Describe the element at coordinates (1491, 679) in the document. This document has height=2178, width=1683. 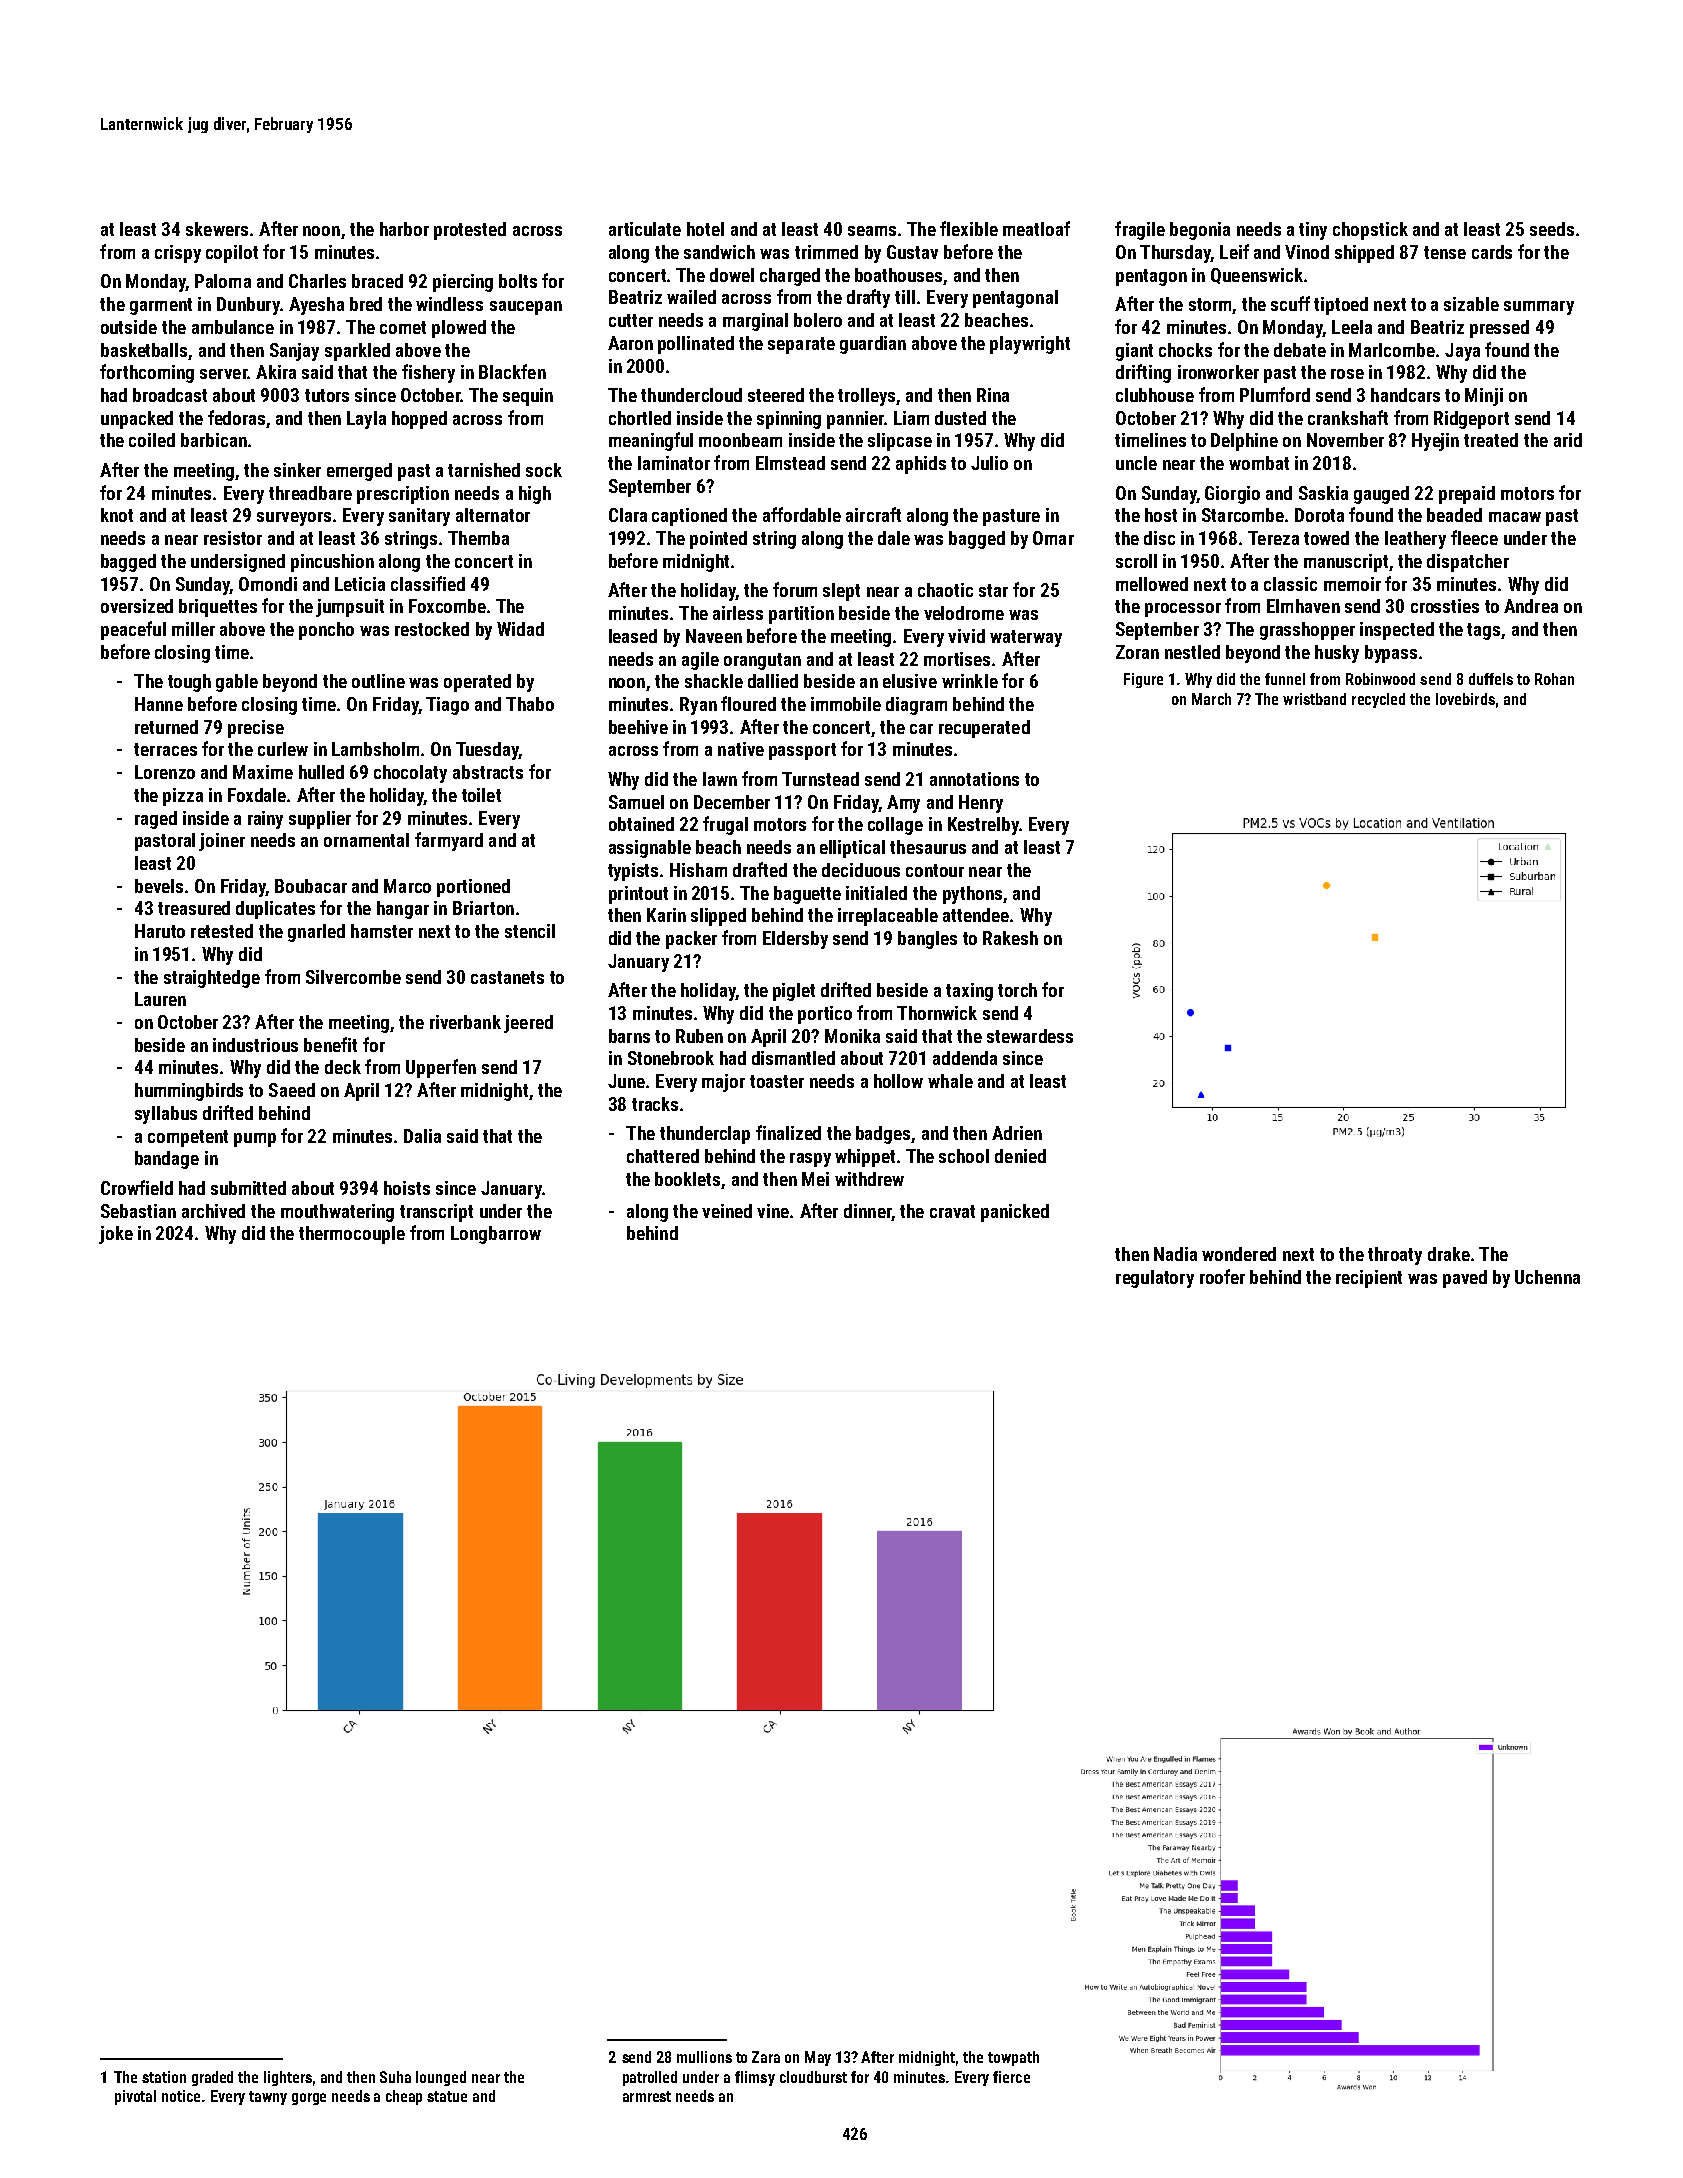
I see `duffels` at that location.
